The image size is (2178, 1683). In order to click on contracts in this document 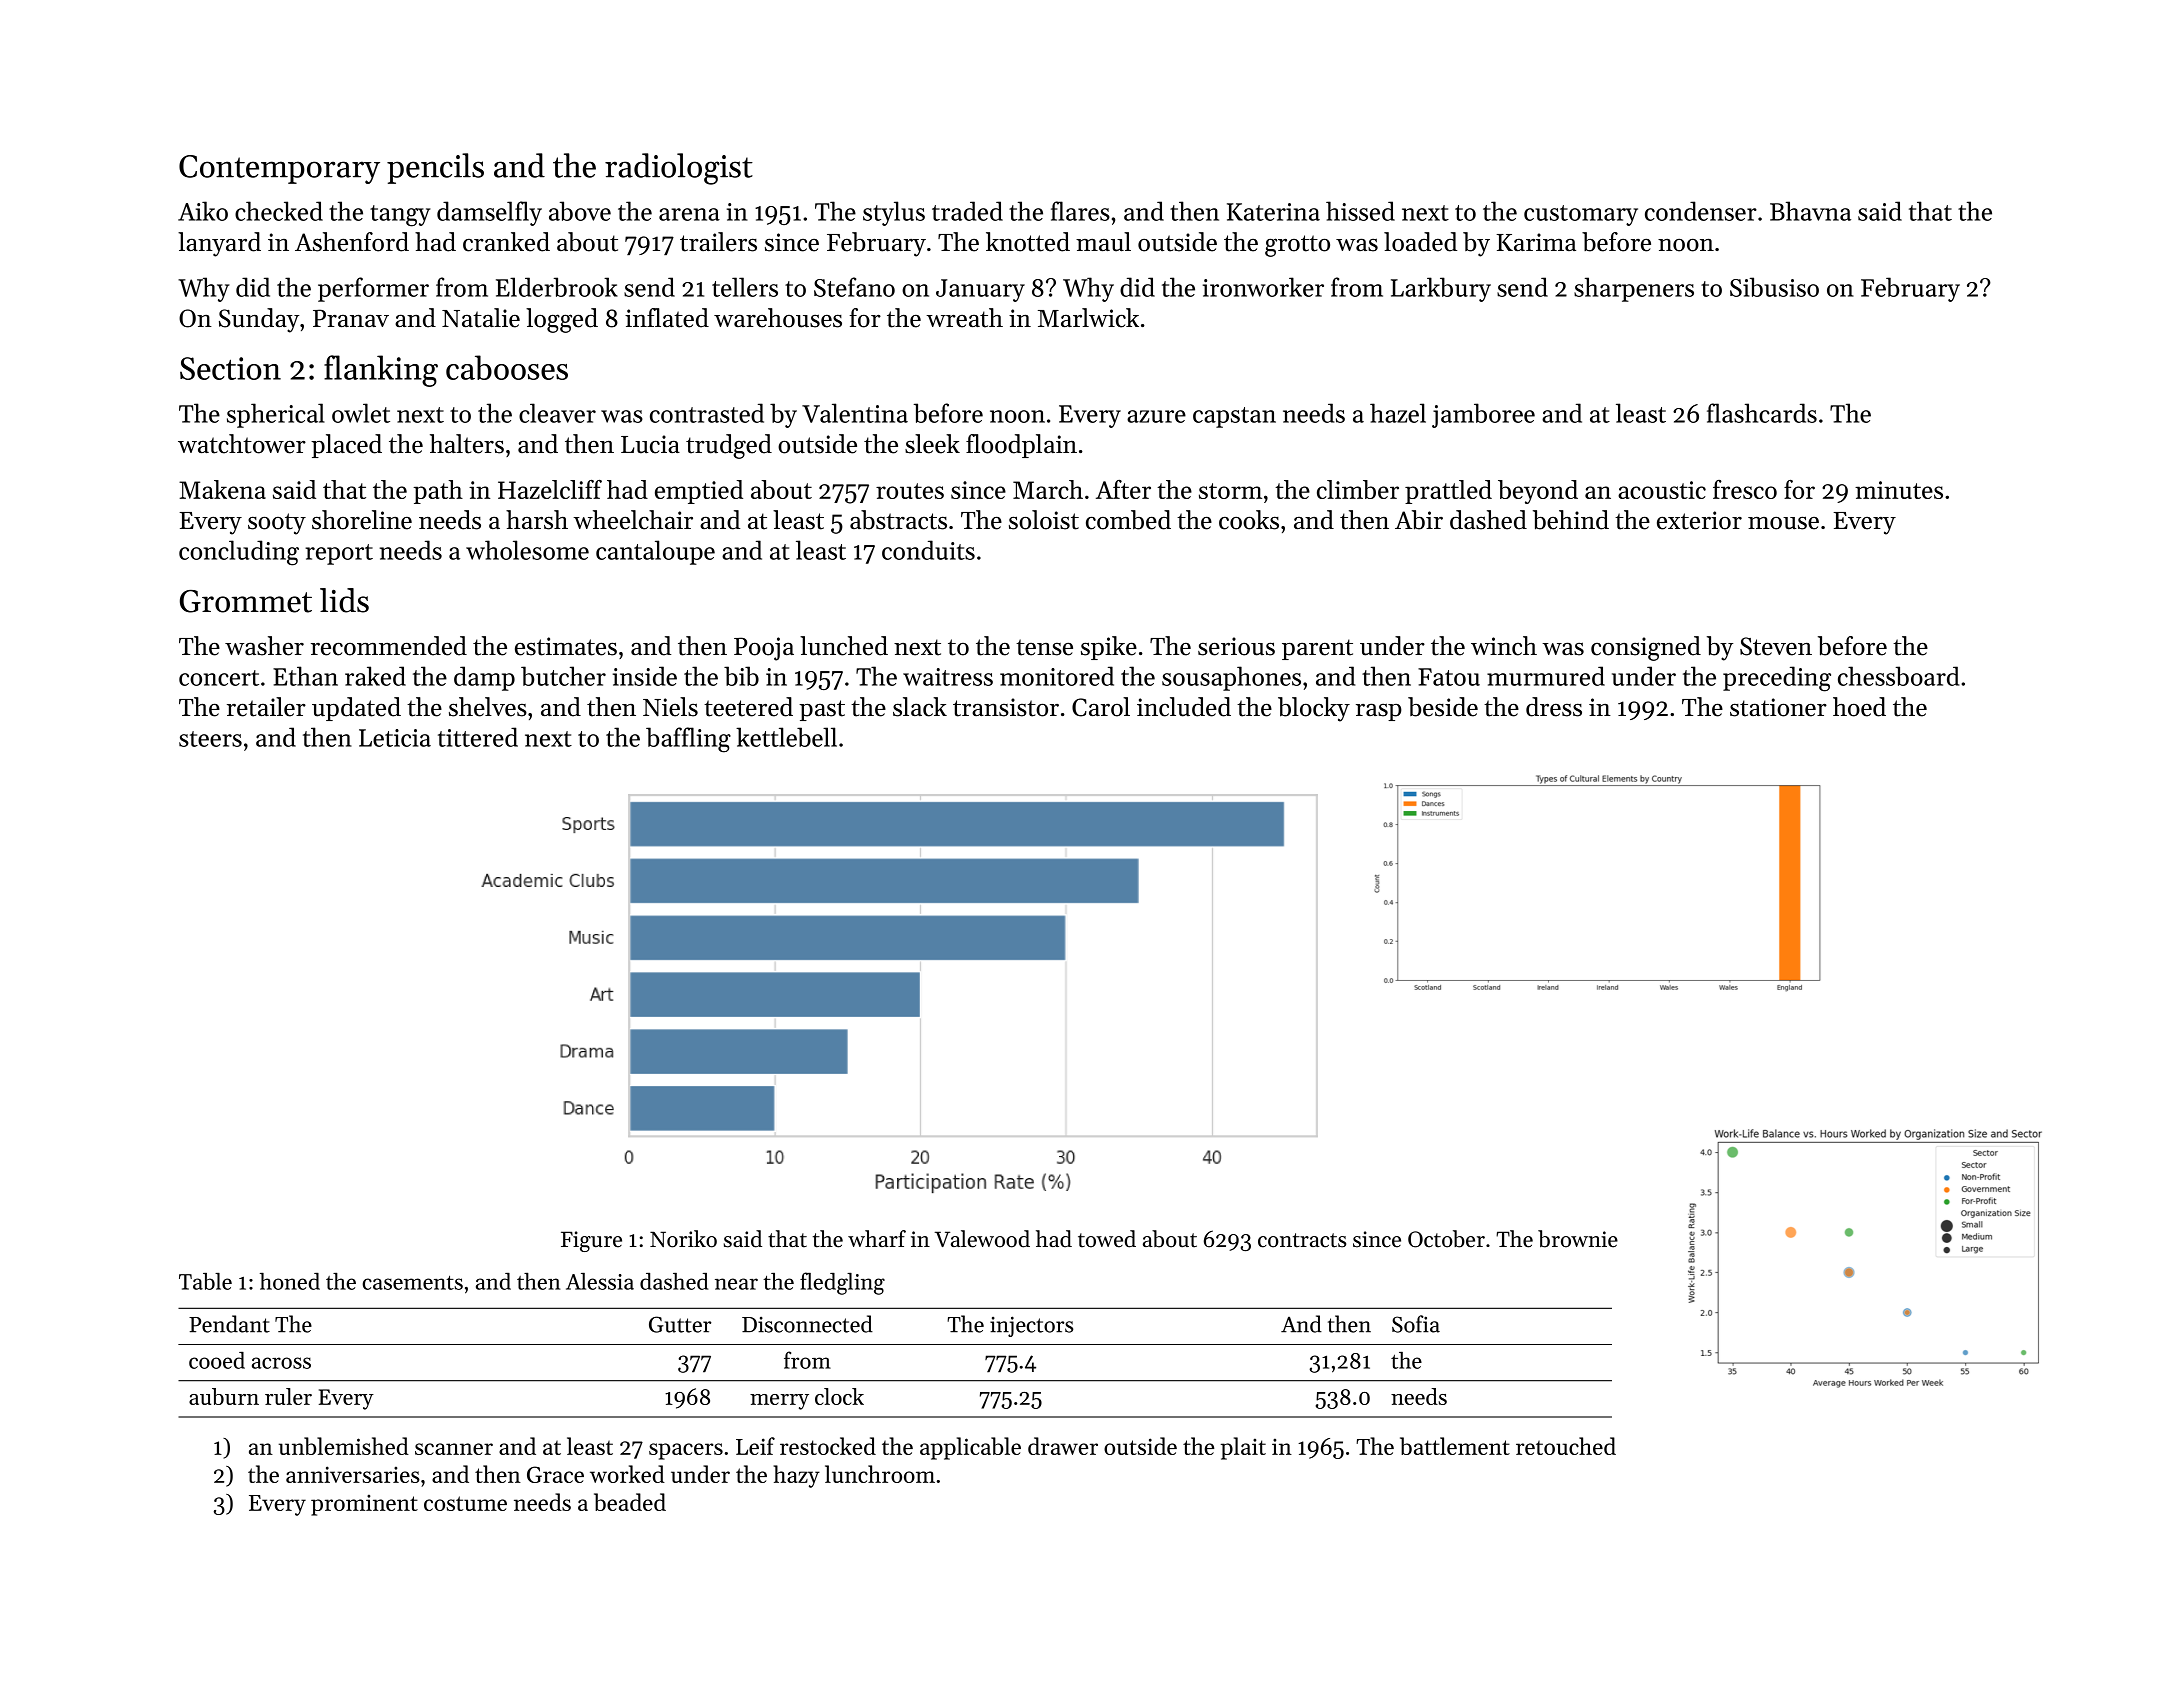, I will do `click(1302, 1240)`.
